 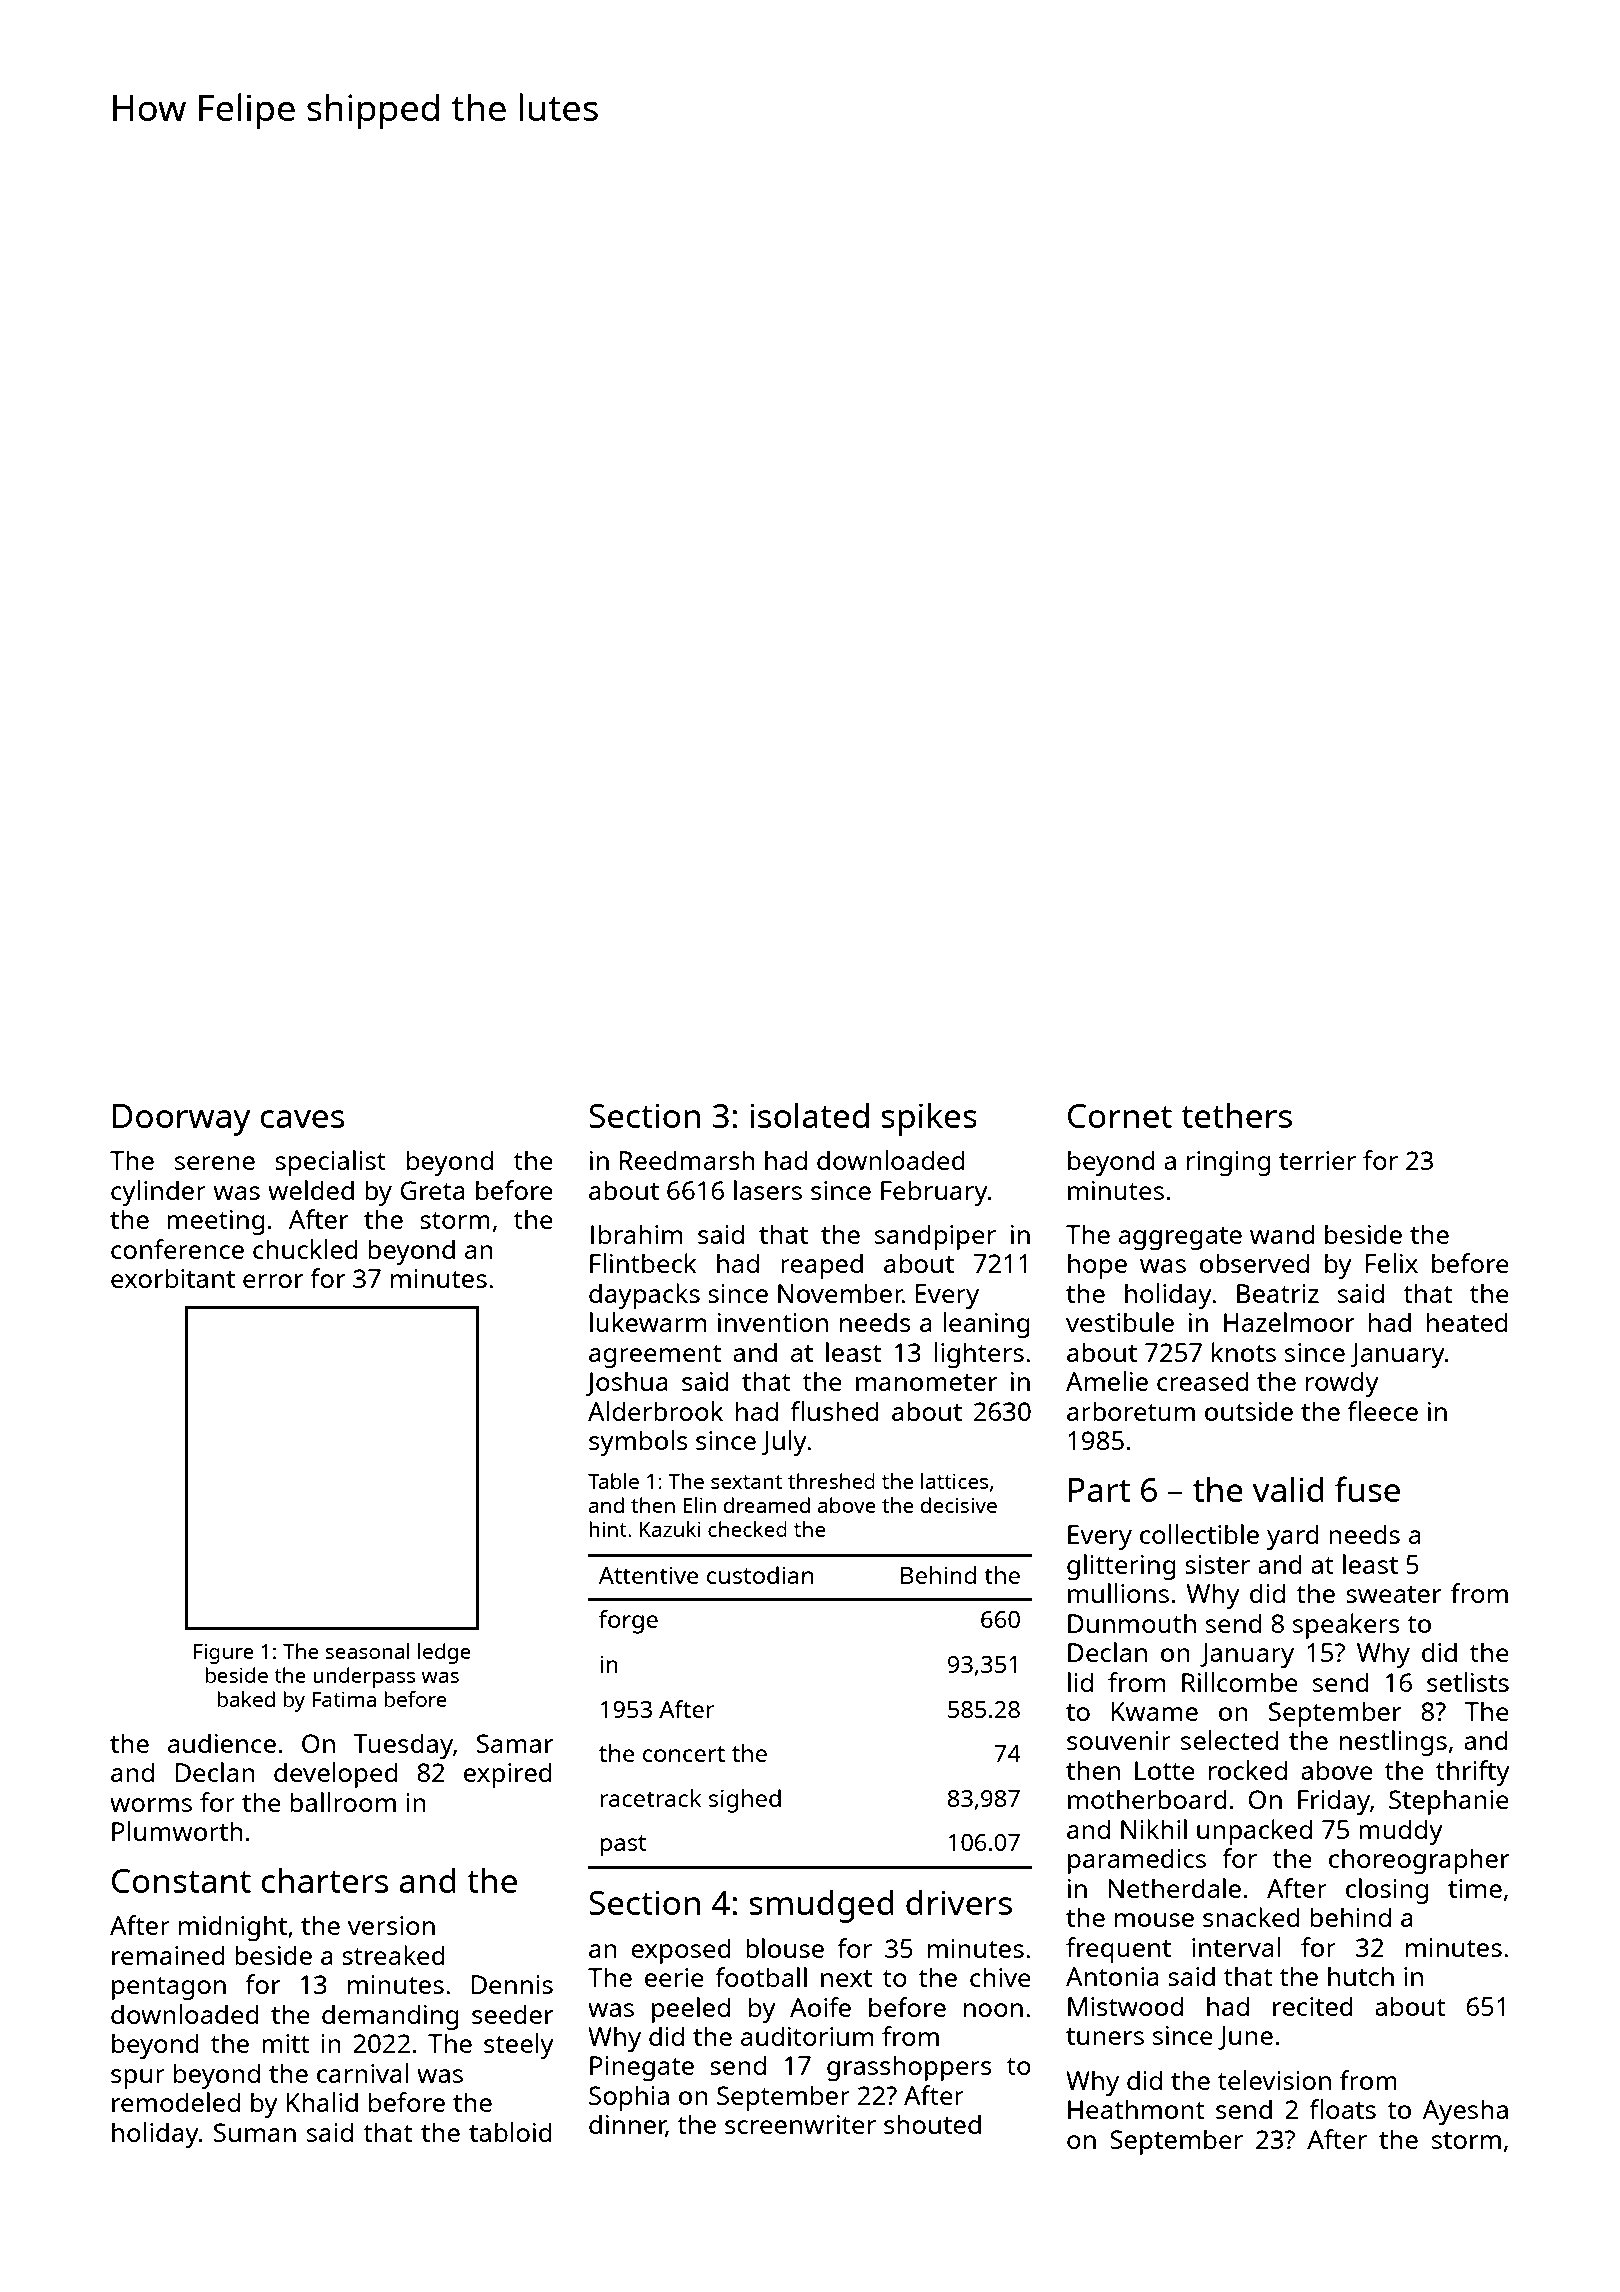 I want to click on spikes, so click(x=929, y=1119).
